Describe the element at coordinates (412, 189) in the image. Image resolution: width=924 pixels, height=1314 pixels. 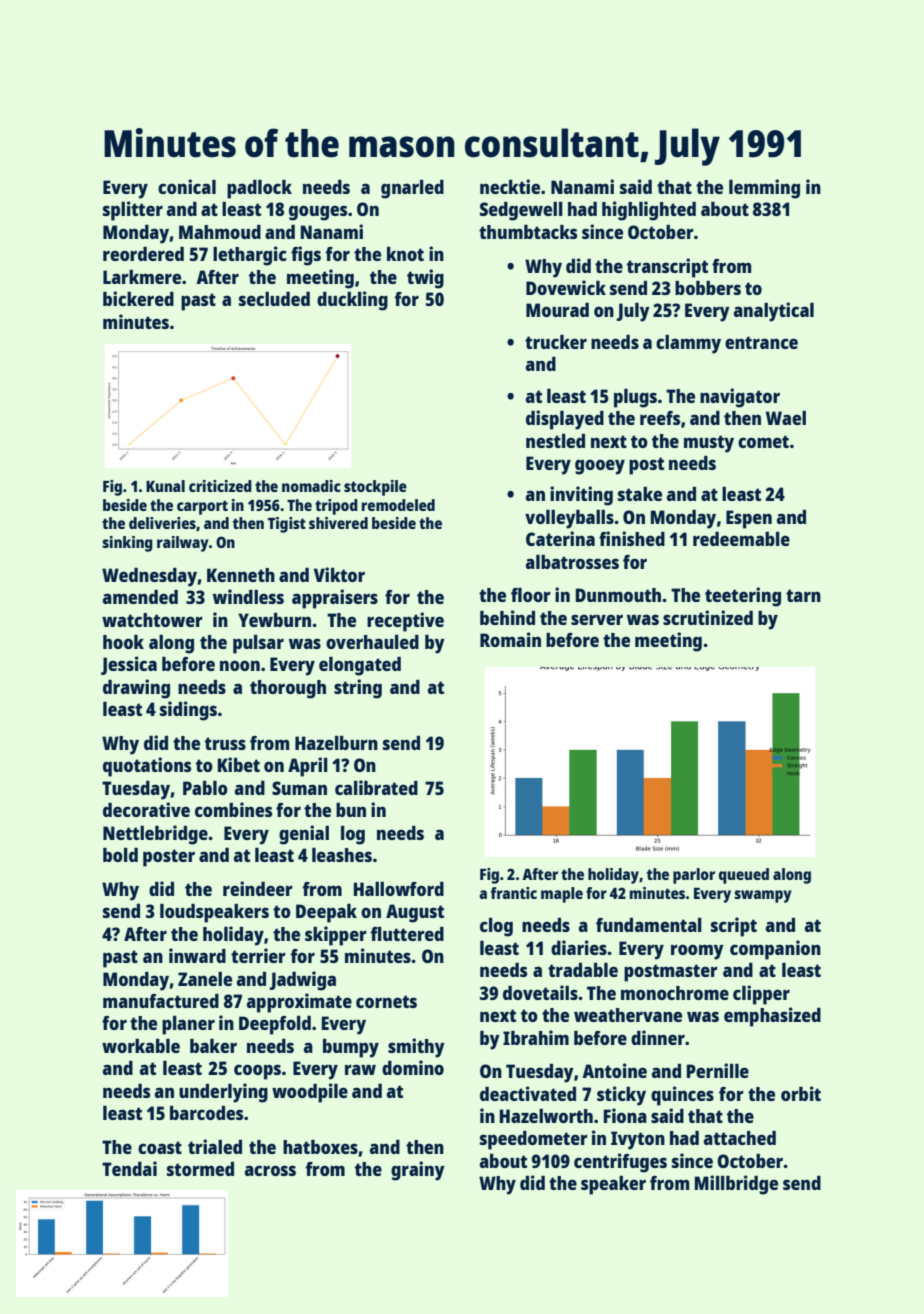
I see `gnarled` at that location.
